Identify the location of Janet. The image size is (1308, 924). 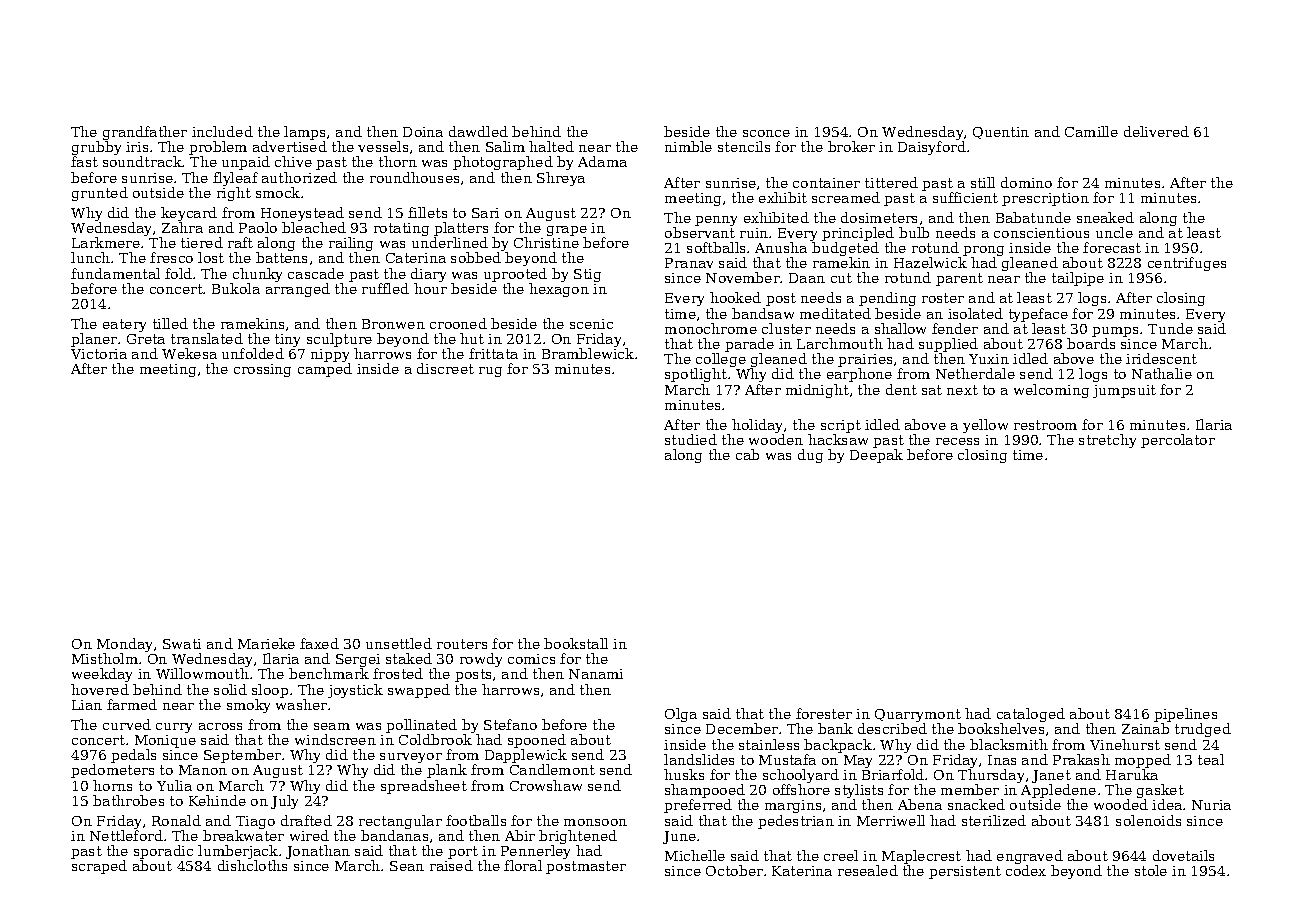
(1051, 776).
